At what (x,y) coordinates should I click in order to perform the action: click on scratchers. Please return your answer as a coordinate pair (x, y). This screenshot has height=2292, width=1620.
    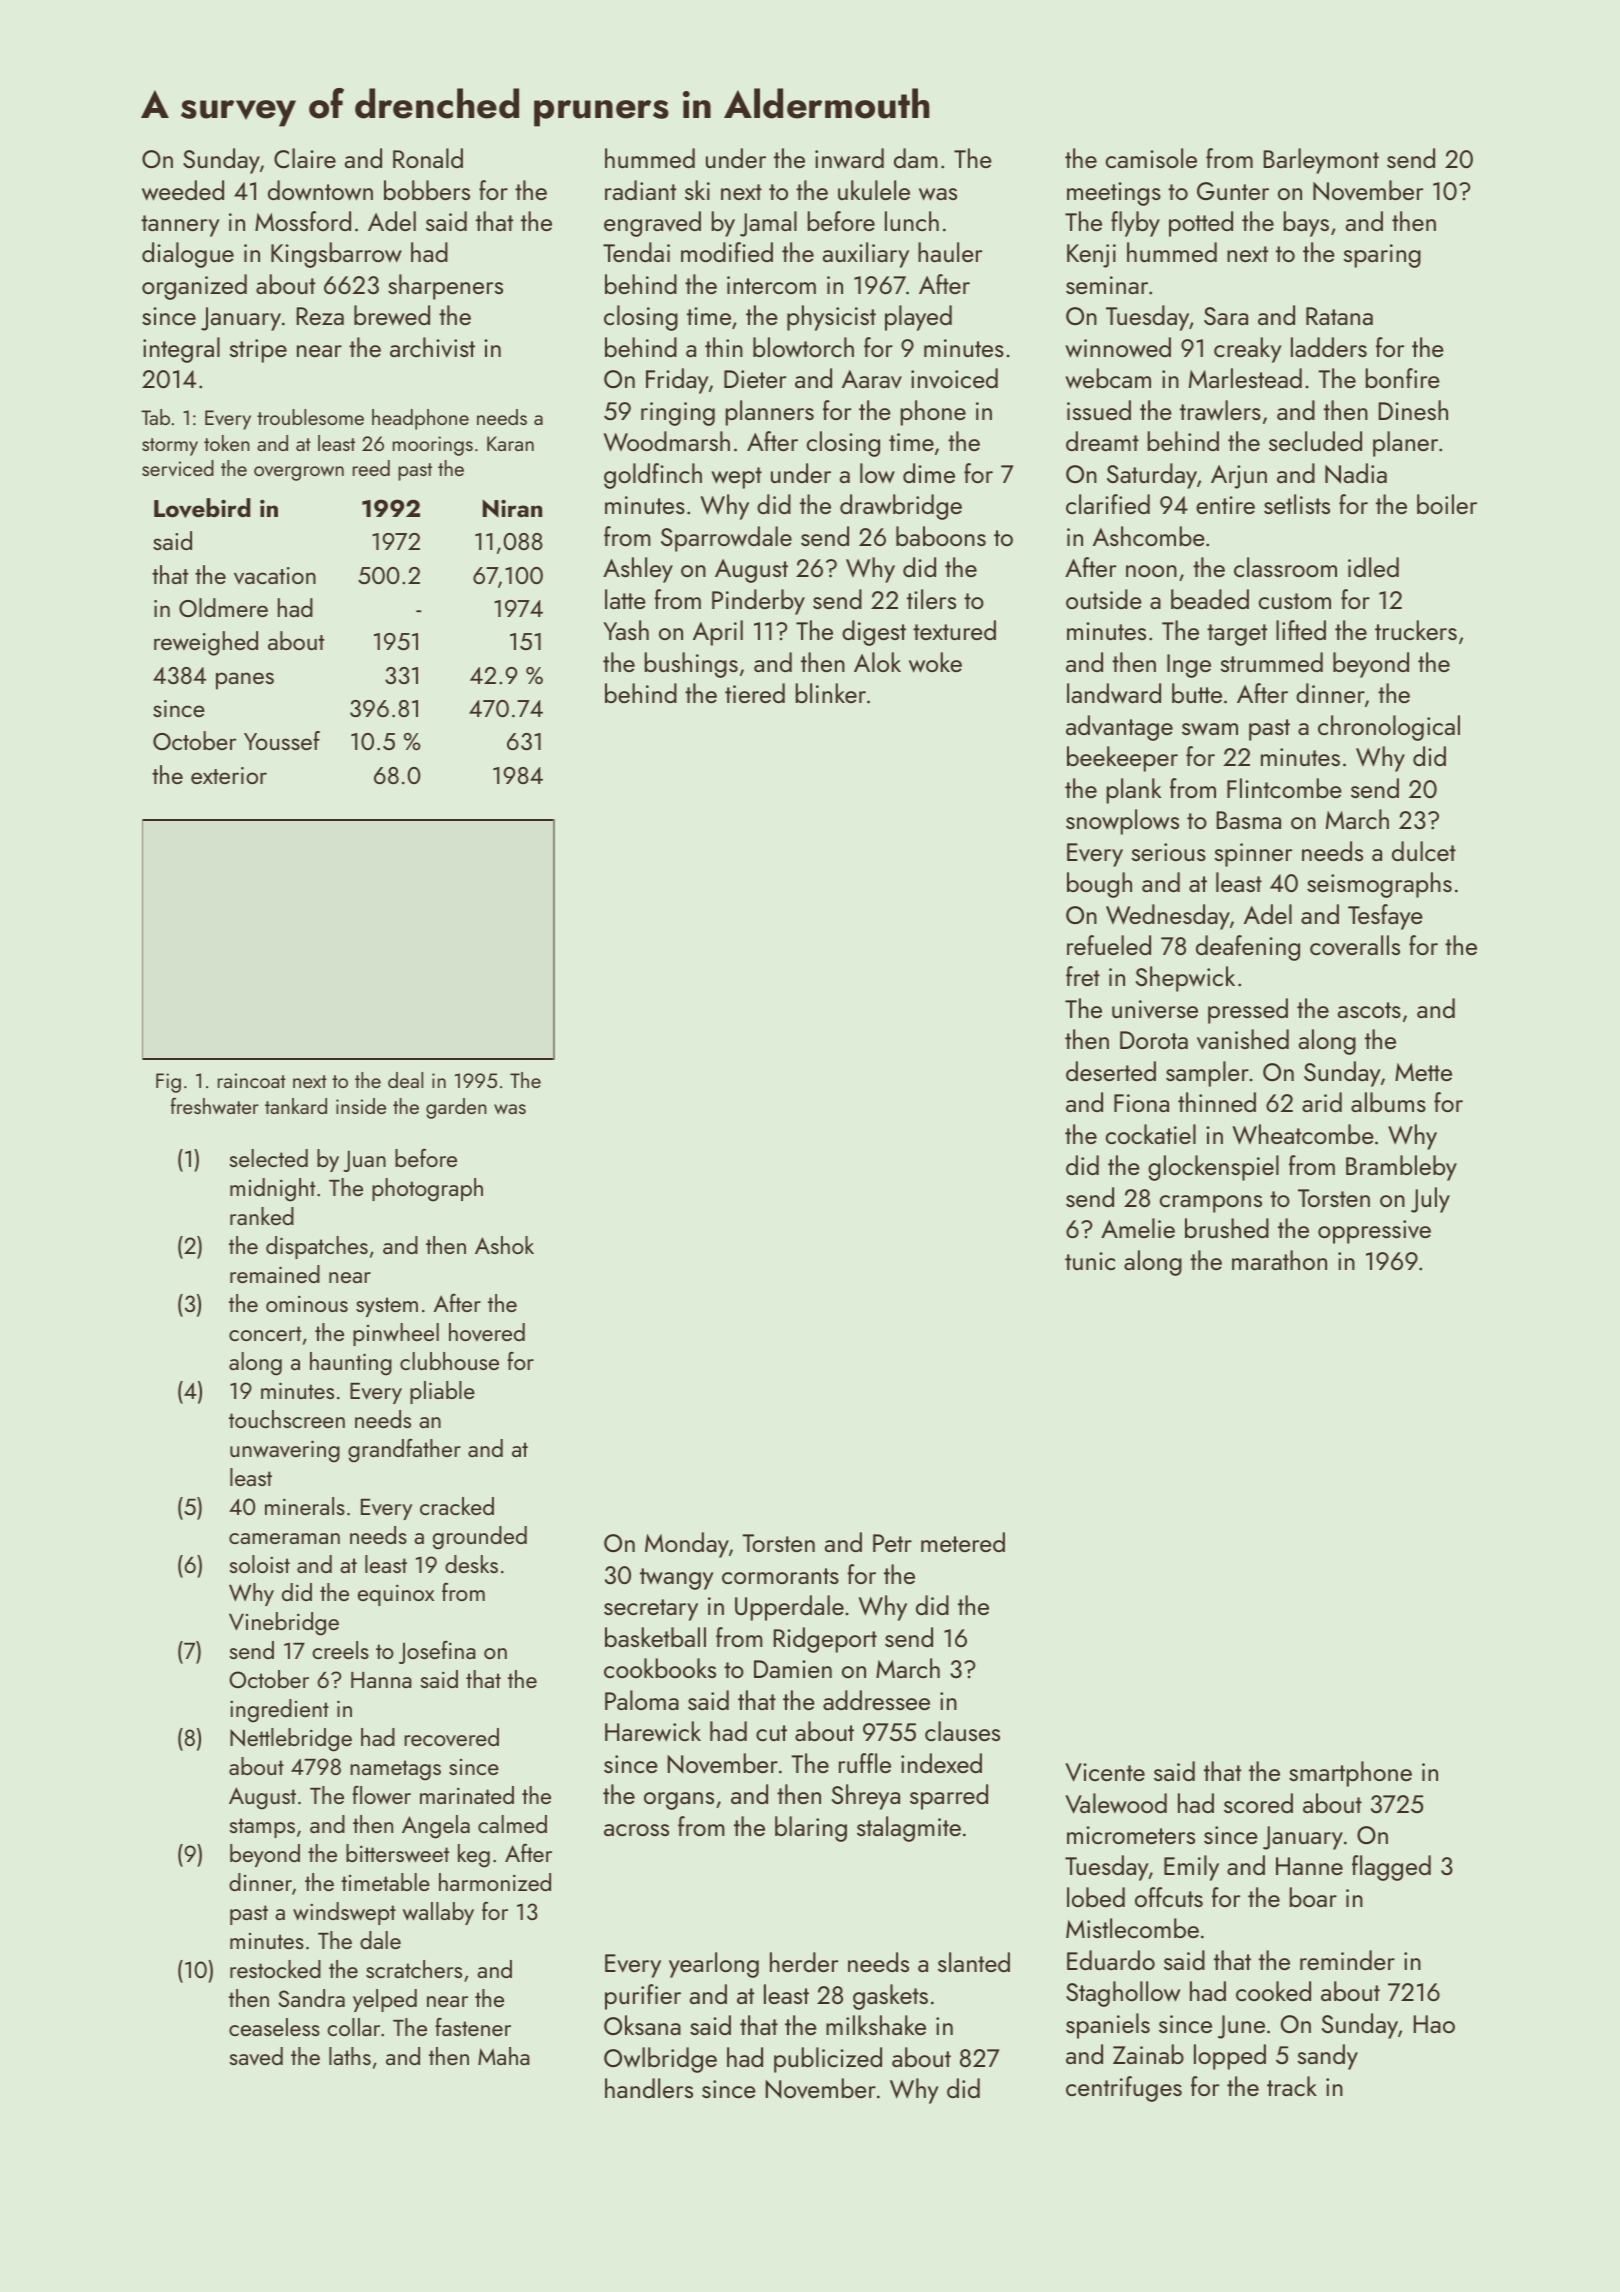
    Looking at the image, I should click on (414, 1969).
